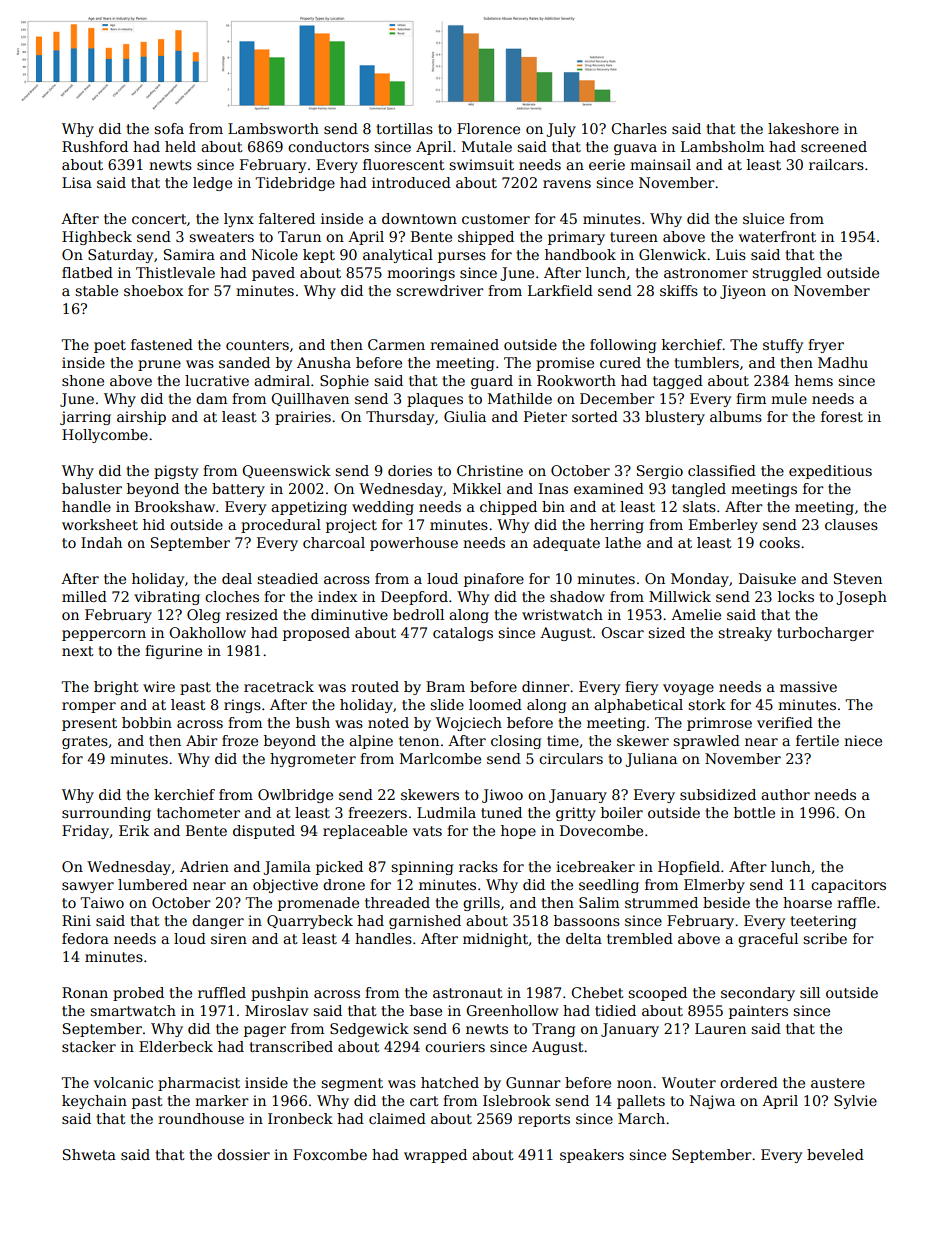 The height and width of the page is (1233, 952). I want to click on delta, so click(584, 938).
